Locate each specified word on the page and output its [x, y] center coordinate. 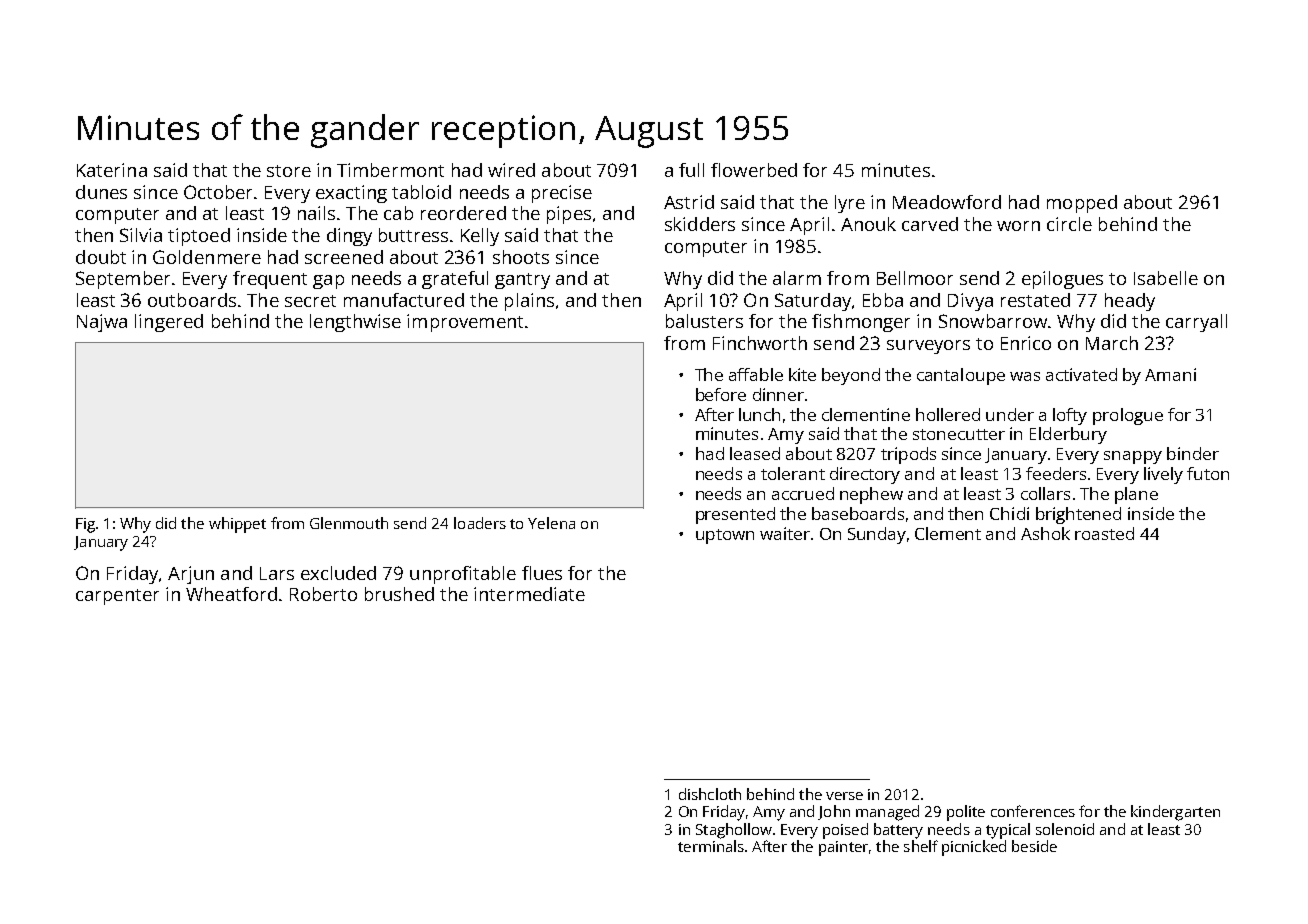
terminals [711, 846]
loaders [480, 523]
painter [843, 848]
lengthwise [355, 323]
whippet [237, 525]
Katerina [112, 170]
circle [1069, 224]
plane [1136, 495]
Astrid [689, 202]
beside [1034, 846]
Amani [1170, 374]
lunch [759, 414]
